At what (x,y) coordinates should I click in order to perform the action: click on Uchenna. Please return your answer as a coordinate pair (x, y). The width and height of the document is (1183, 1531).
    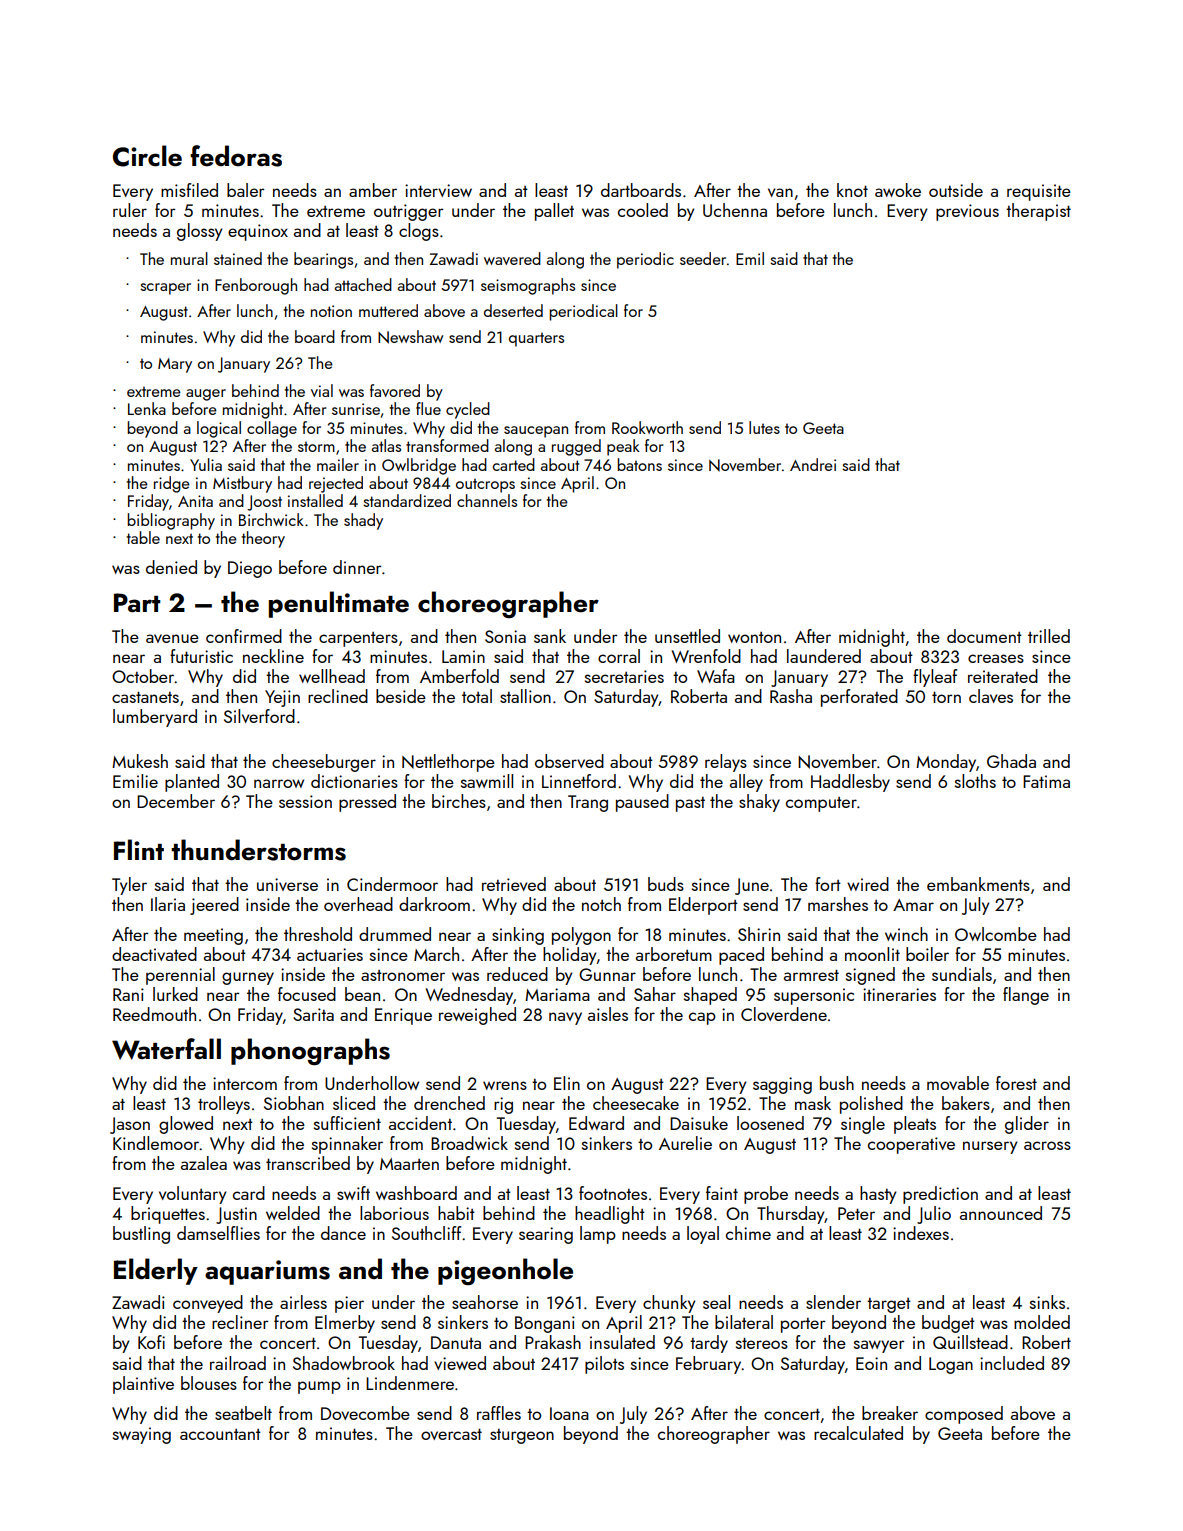
    Looking at the image, I should click on (735, 210).
